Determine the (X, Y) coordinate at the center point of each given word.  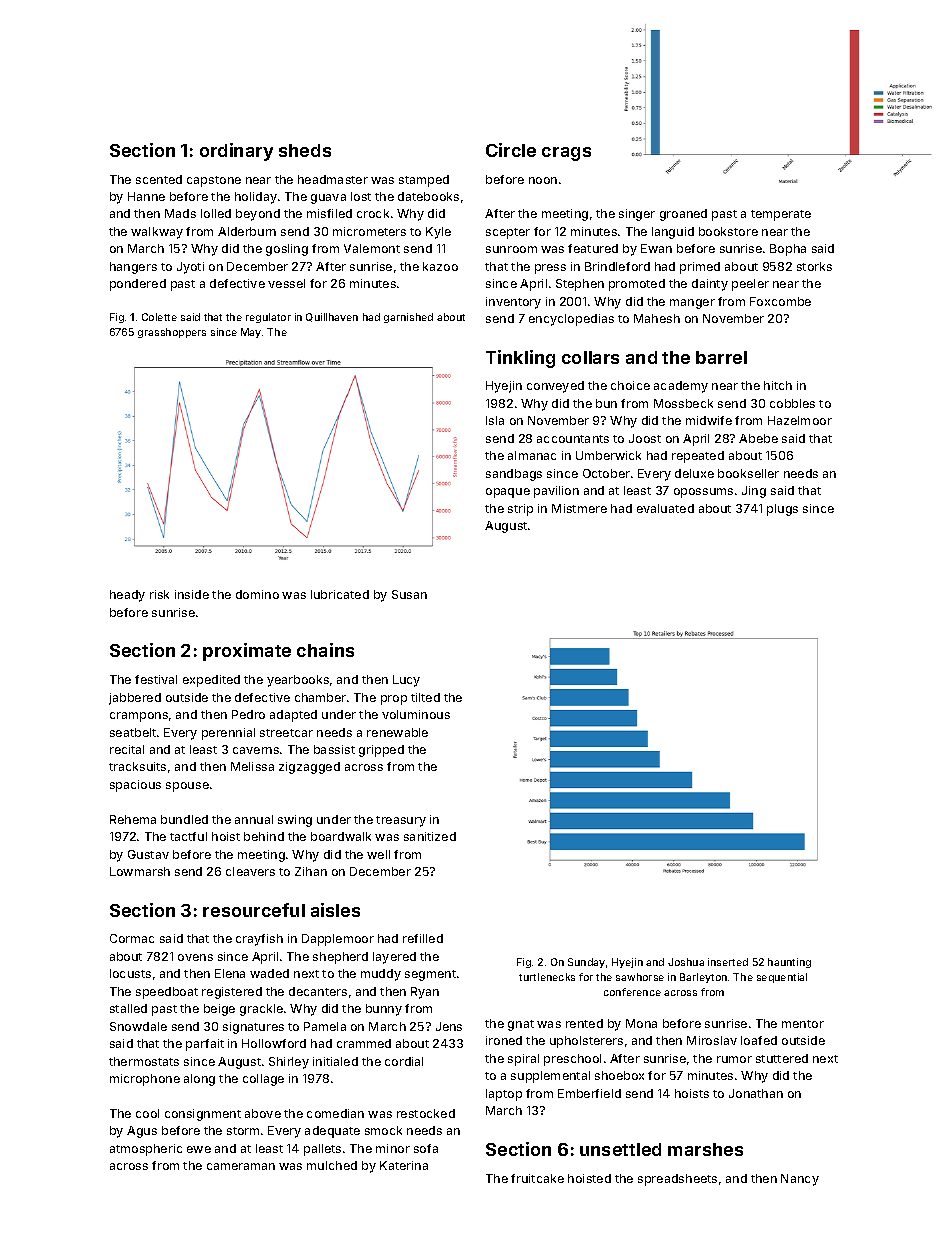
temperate (781, 215)
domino (257, 594)
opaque (508, 493)
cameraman (241, 1166)
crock (373, 213)
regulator (268, 318)
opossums (703, 493)
